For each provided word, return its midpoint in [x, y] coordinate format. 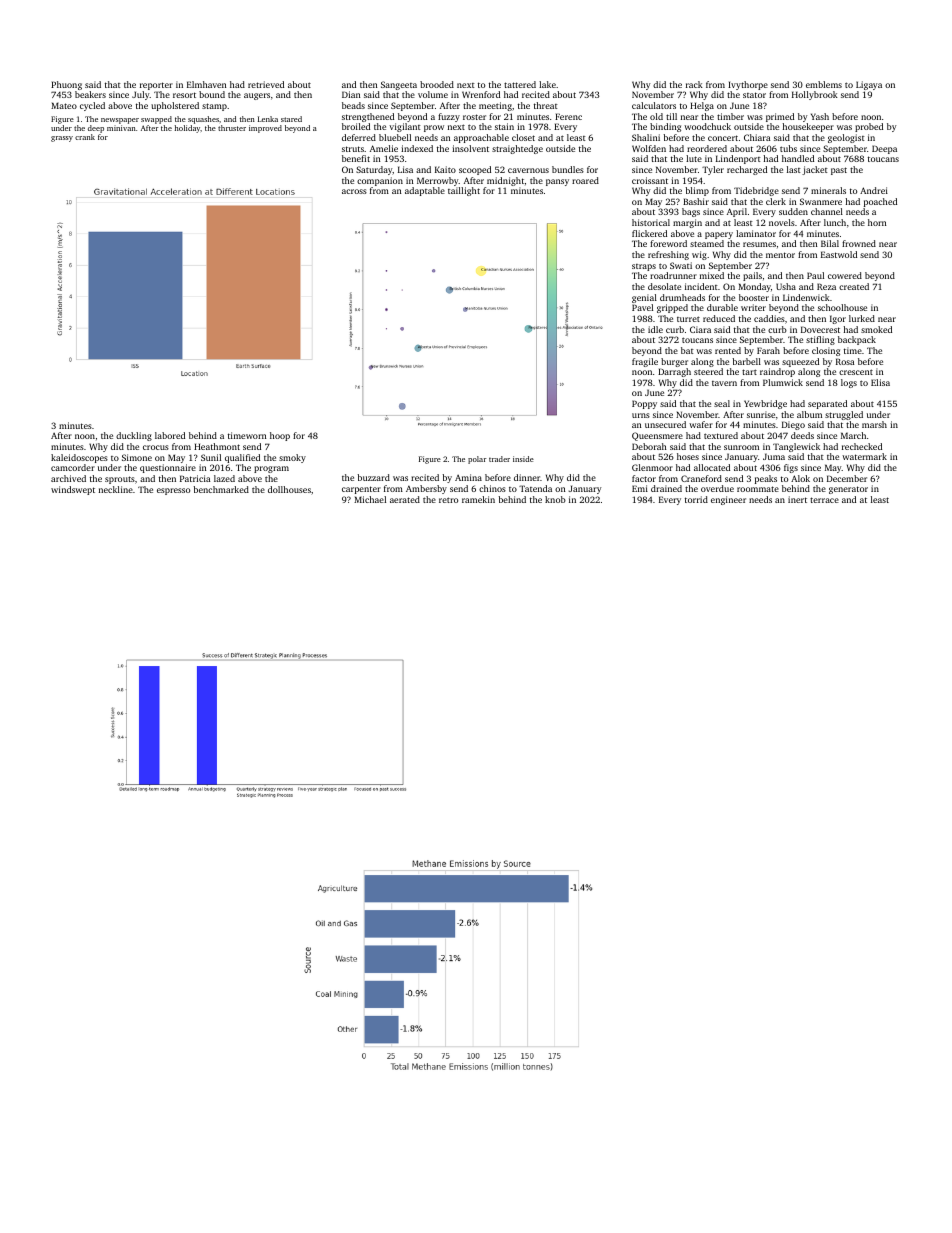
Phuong [66, 85]
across [354, 191]
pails [752, 276]
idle [655, 329]
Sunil [211, 457]
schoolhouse [842, 307]
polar [477, 460]
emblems [824, 84]
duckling [134, 436]
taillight [464, 191]
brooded [437, 84]
